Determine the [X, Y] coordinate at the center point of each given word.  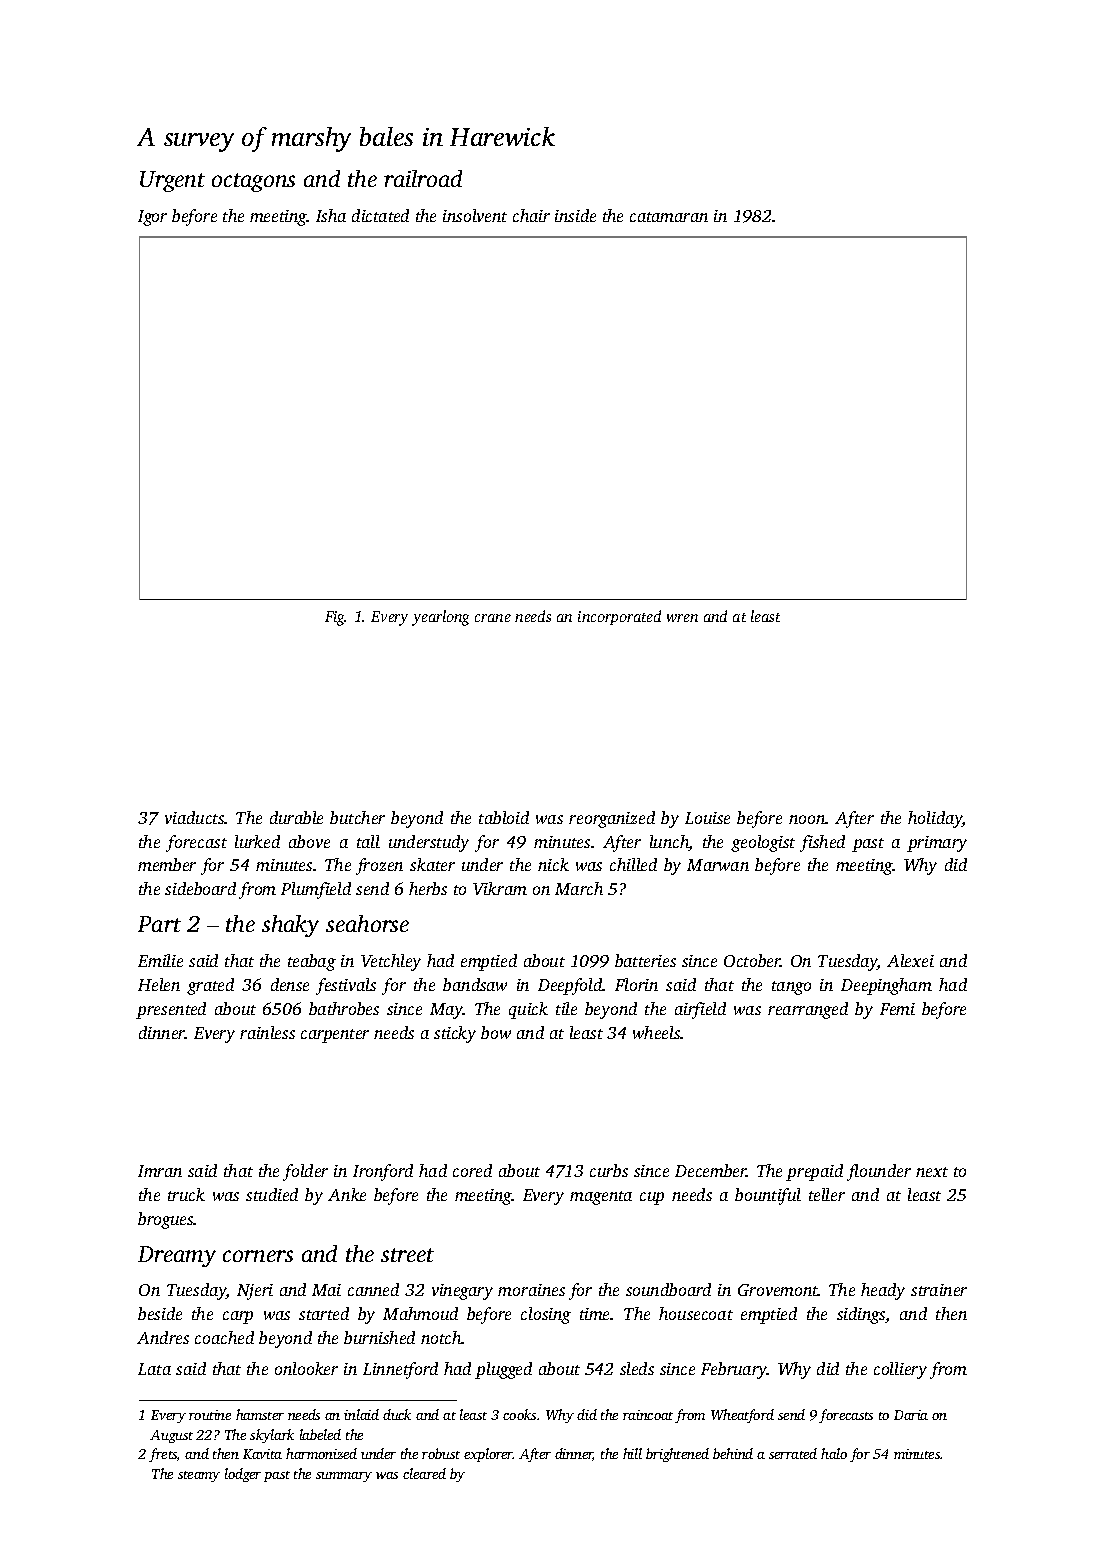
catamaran [669, 217]
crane [493, 618]
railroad [423, 178]
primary [937, 844]
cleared [424, 1473]
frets [163, 1455]
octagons [253, 182]
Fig [335, 618]
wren [682, 618]
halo [834, 1453]
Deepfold [570, 986]
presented [171, 1010]
